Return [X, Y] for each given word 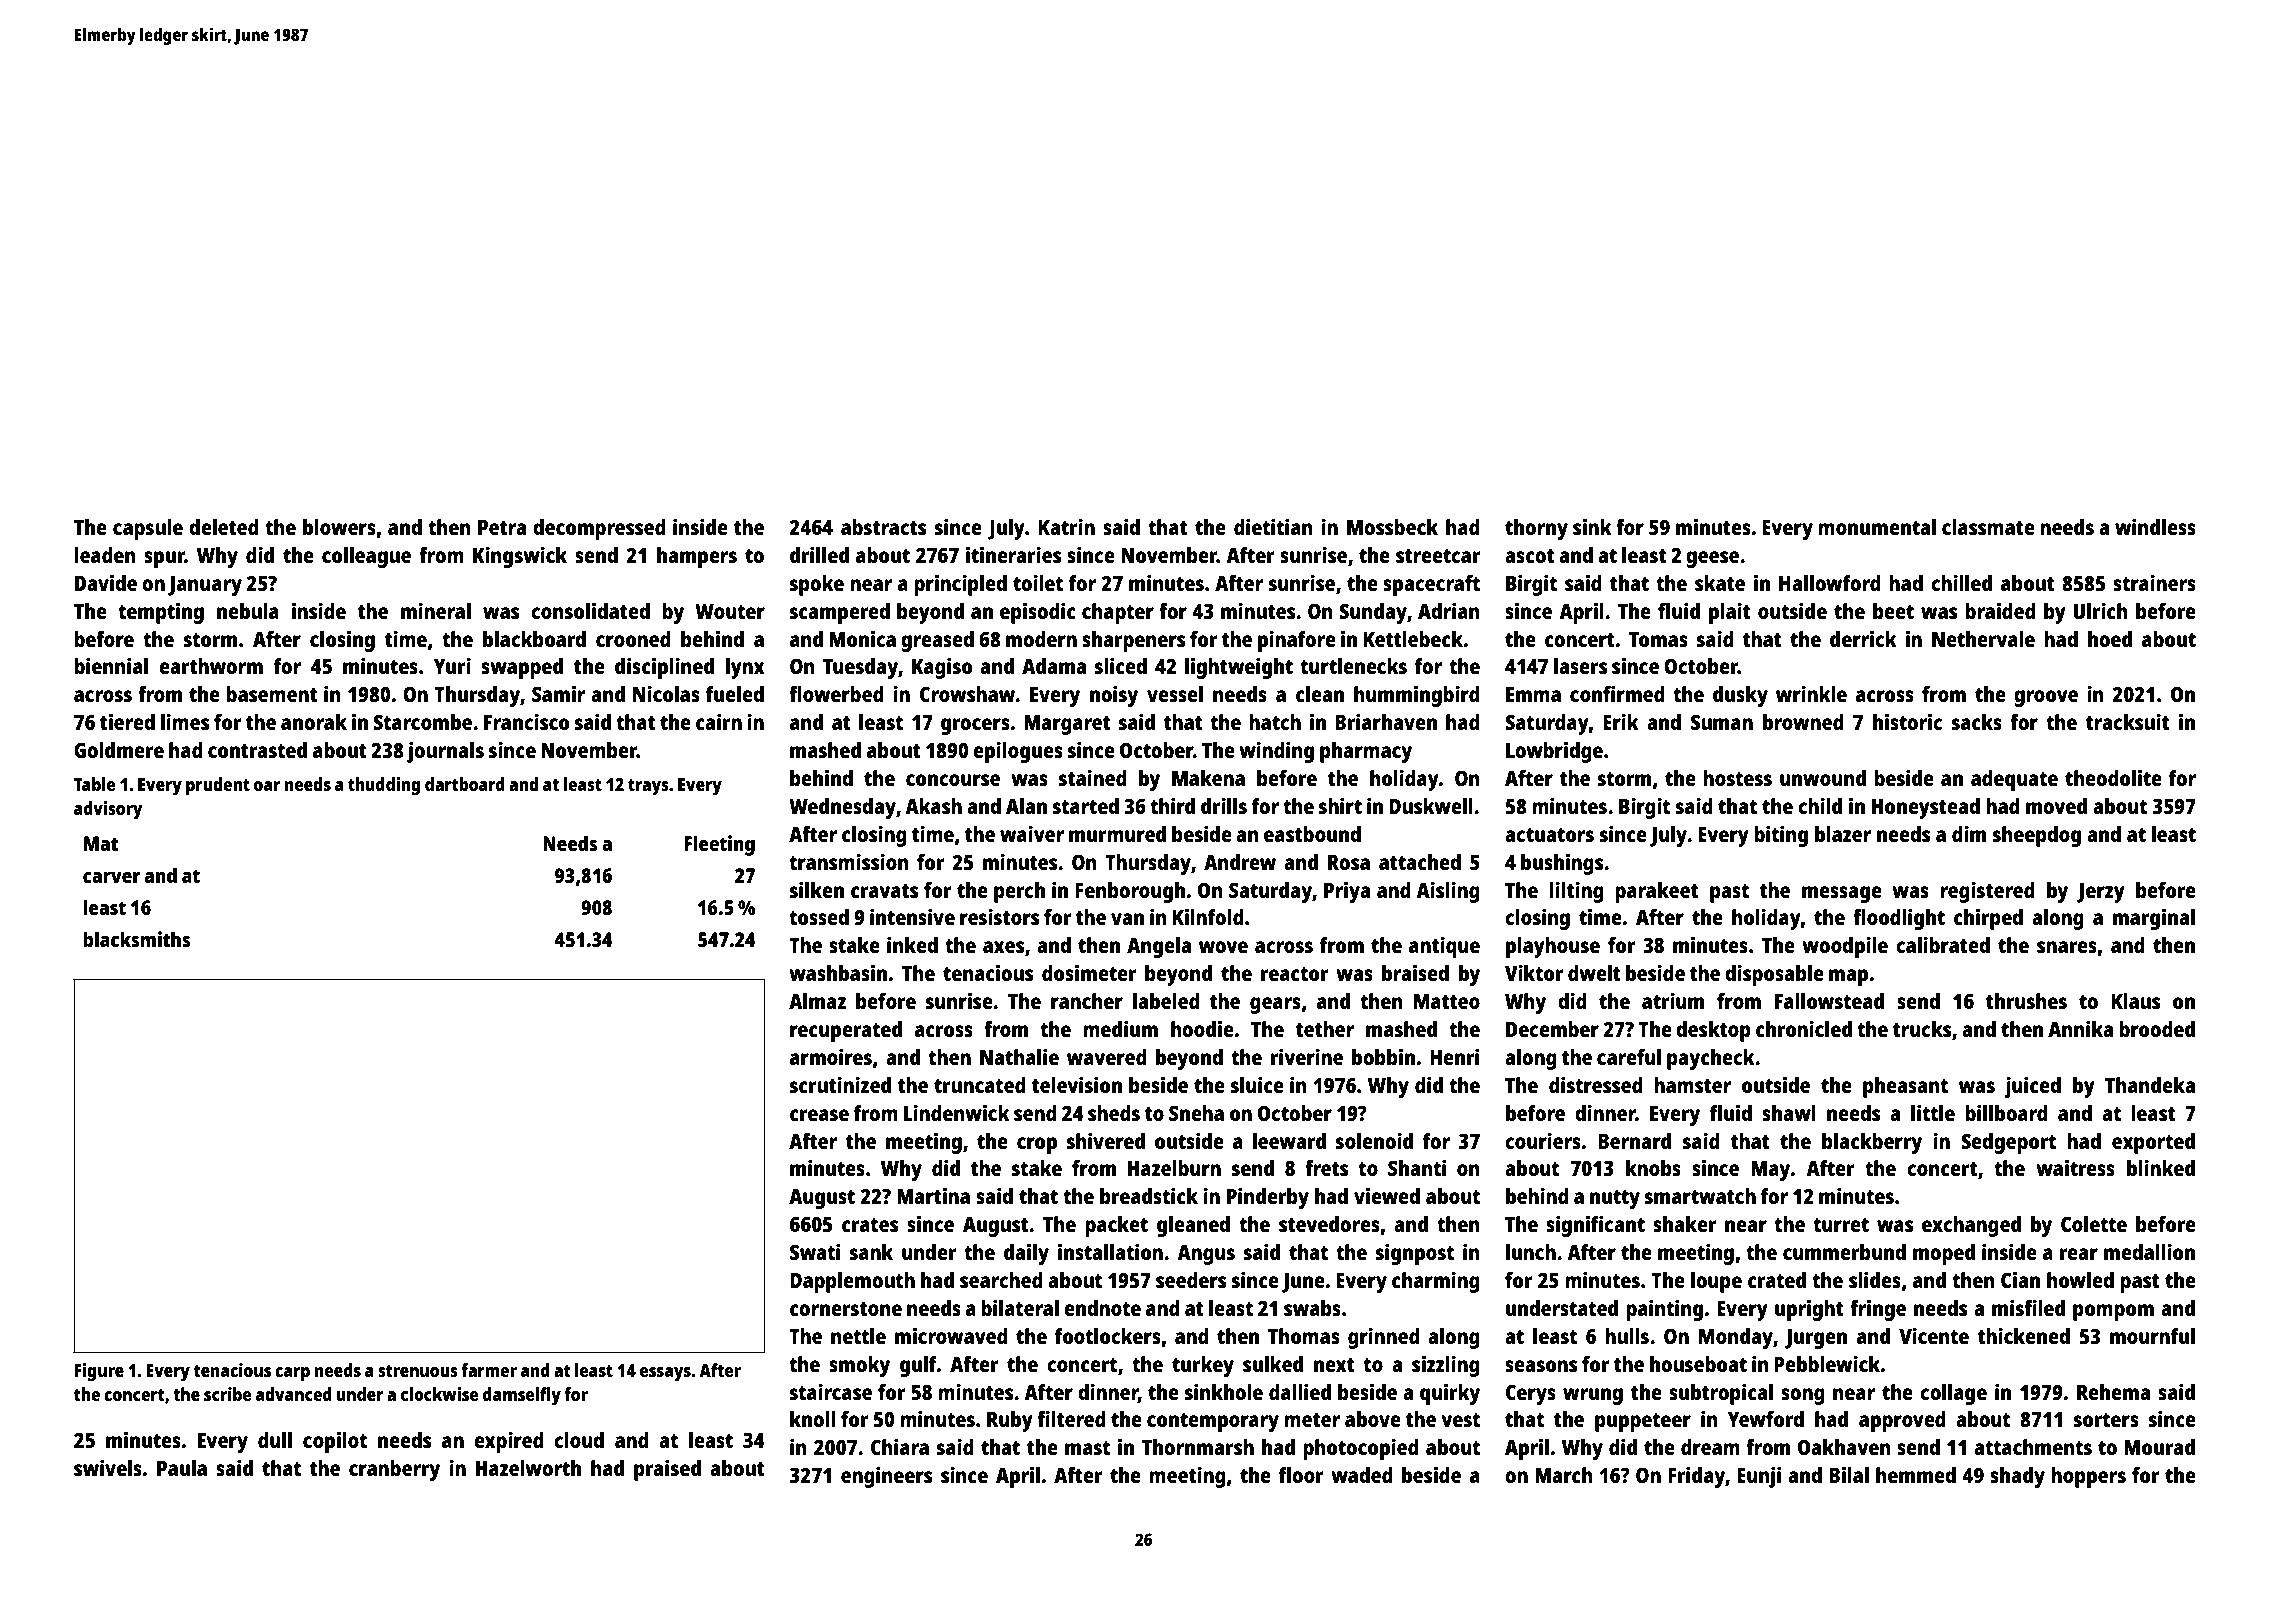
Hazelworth [528, 1468]
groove [2046, 698]
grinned [1384, 1338]
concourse [953, 780]
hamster [1692, 1085]
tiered [127, 721]
